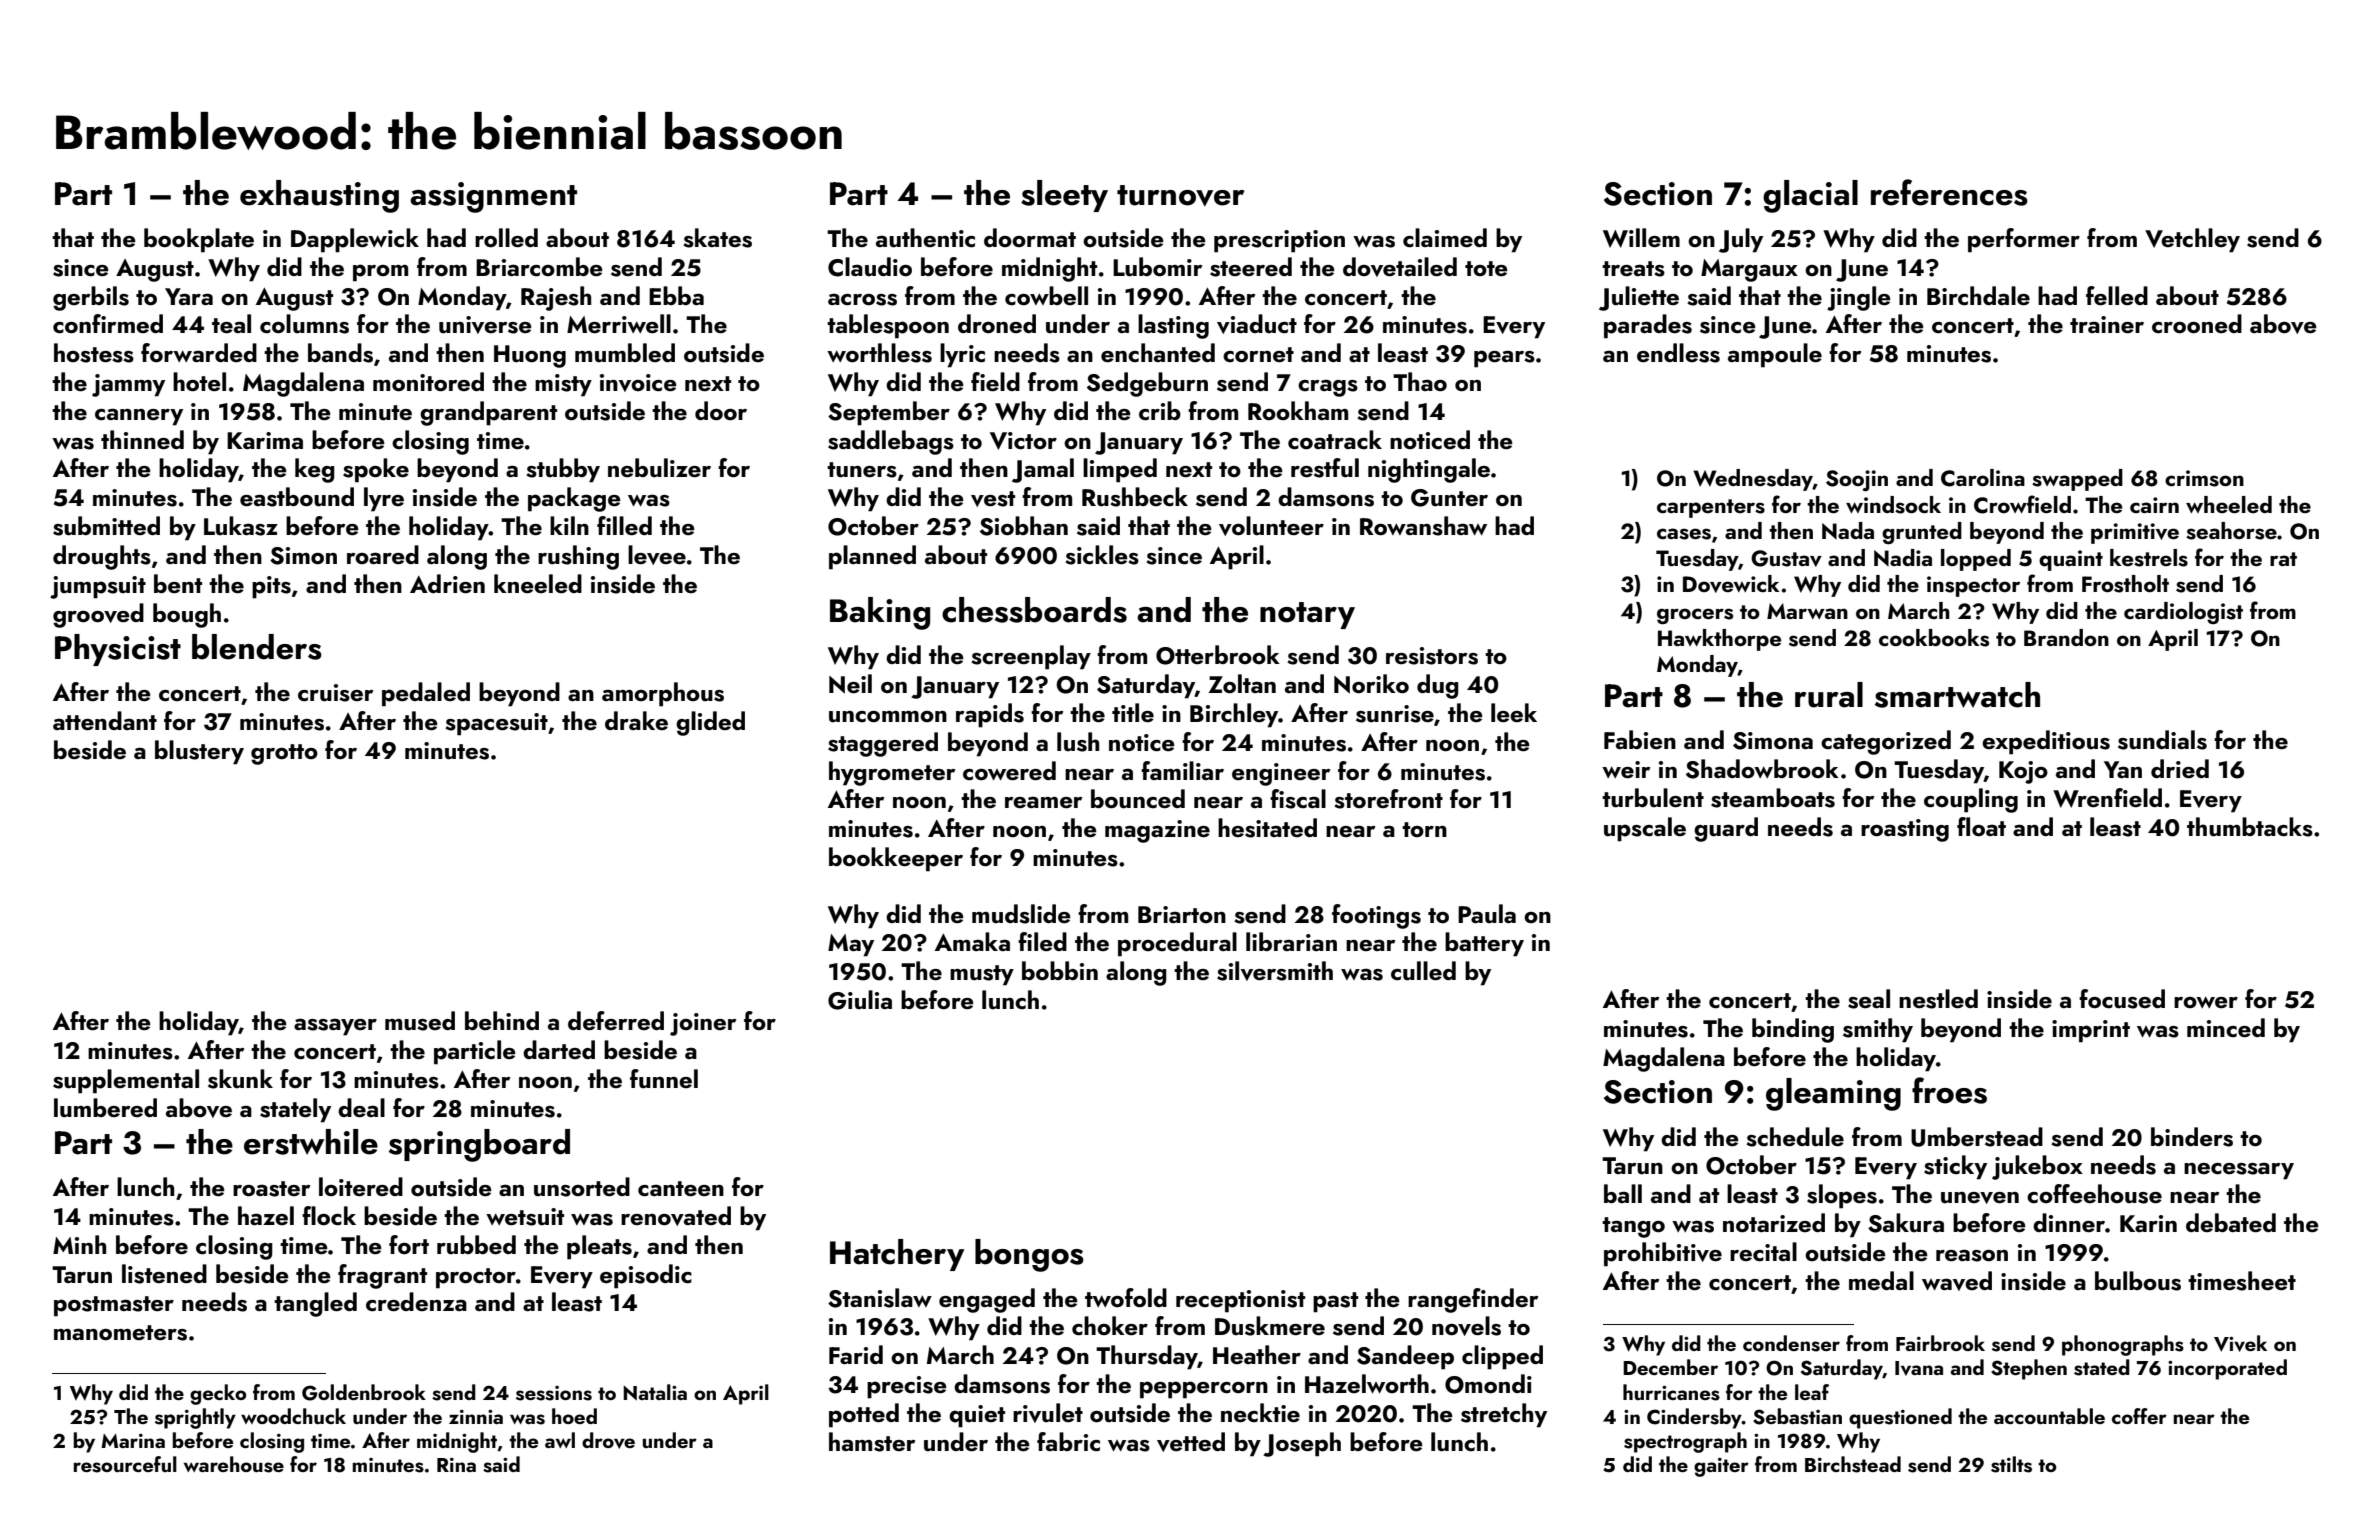 This image has width=2380, height=1540. What do you see at coordinates (1064, 196) in the image?
I see `sleety` at bounding box center [1064, 196].
